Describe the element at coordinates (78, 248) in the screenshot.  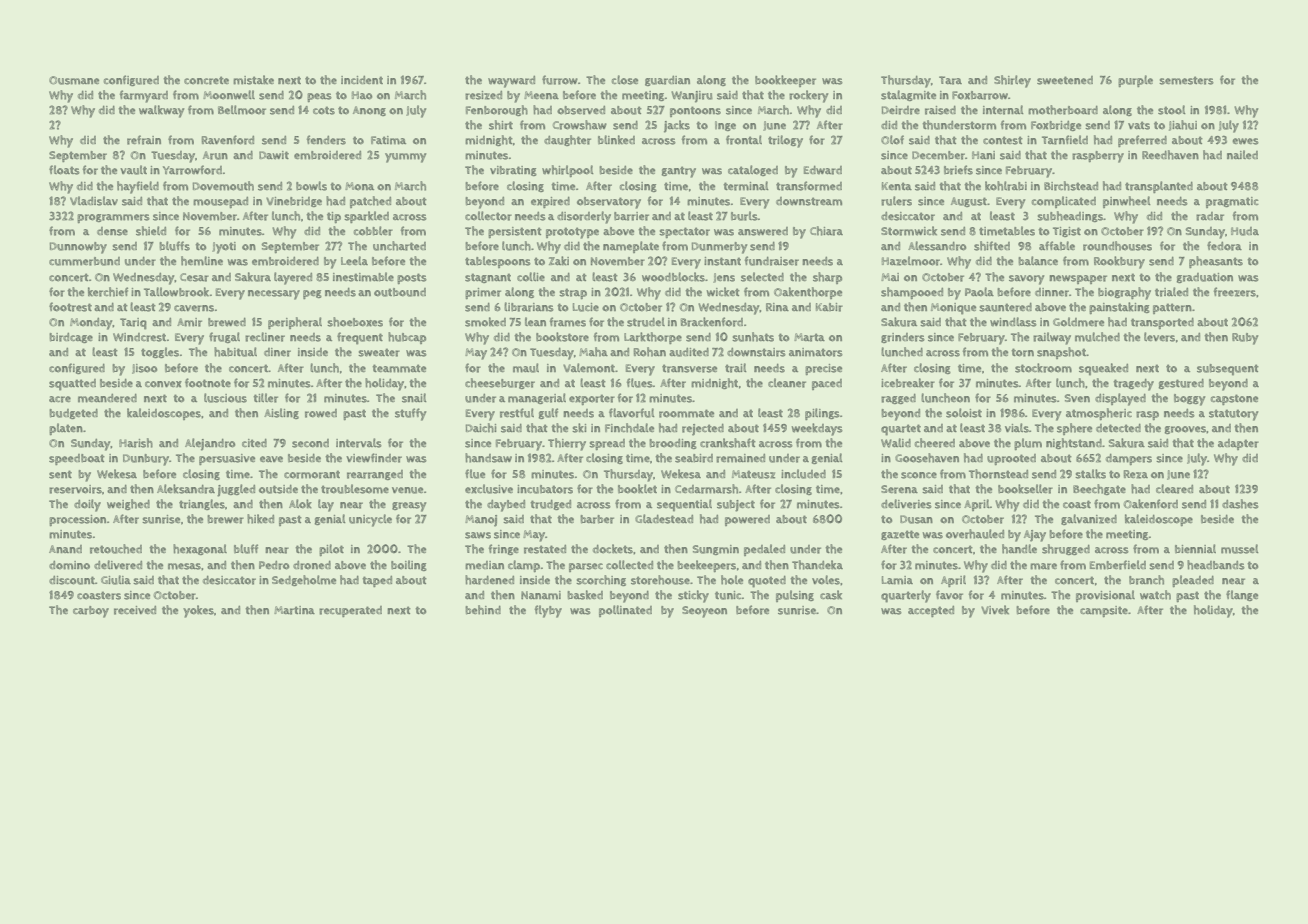
I see `Dunnowby` at that location.
